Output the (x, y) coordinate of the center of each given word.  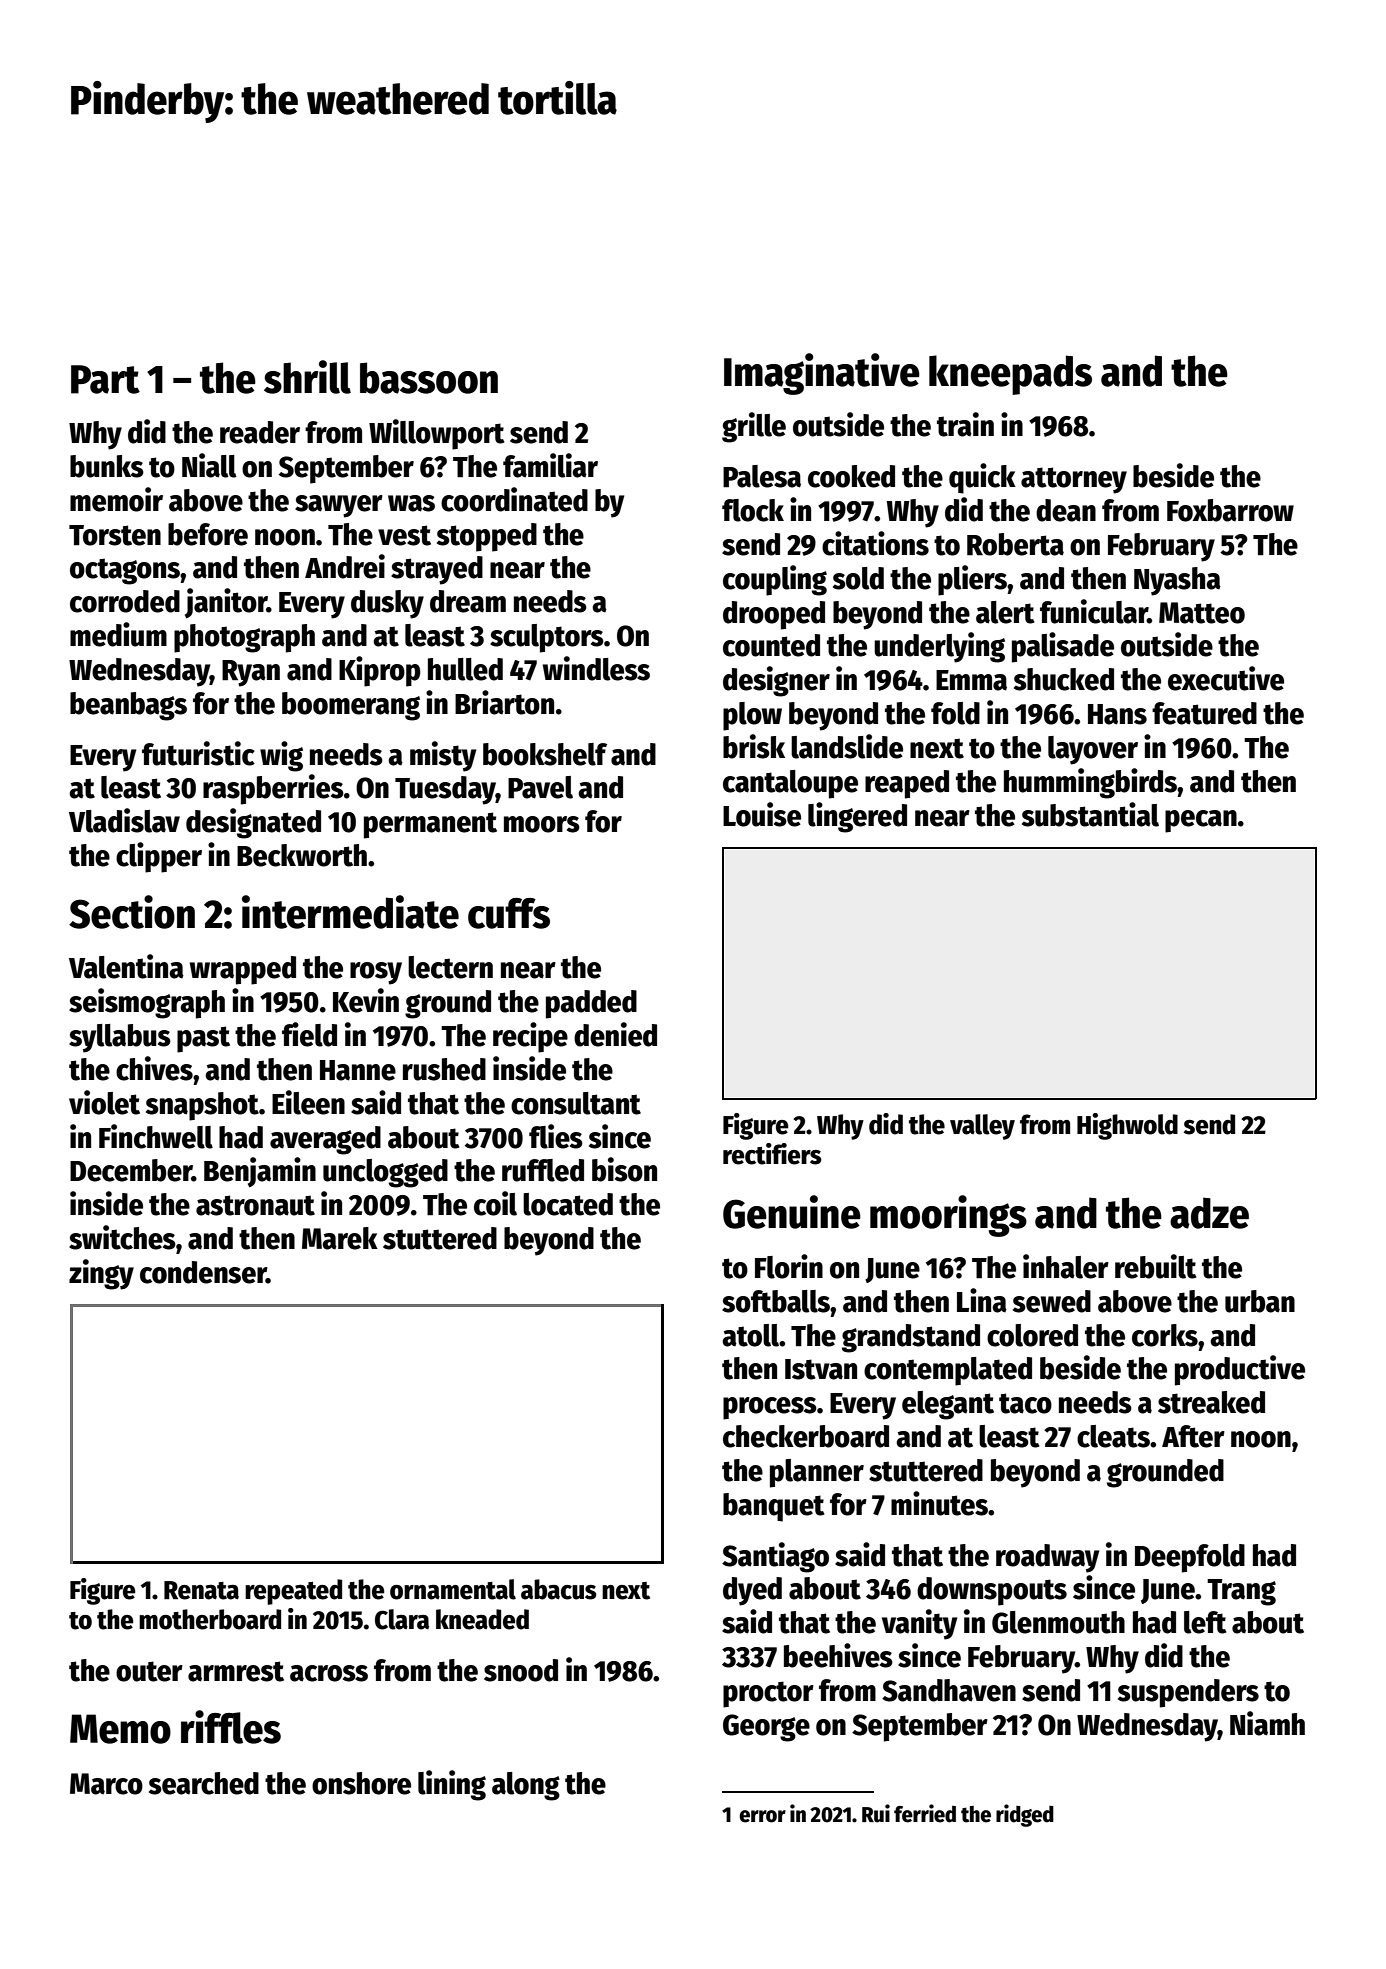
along (526, 1786)
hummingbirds (1090, 783)
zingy (101, 1274)
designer (776, 681)
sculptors (547, 638)
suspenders (1188, 1693)
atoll (750, 1335)
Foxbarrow (1230, 510)
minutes (939, 1503)
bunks (107, 466)
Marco (106, 1784)
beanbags (128, 706)
